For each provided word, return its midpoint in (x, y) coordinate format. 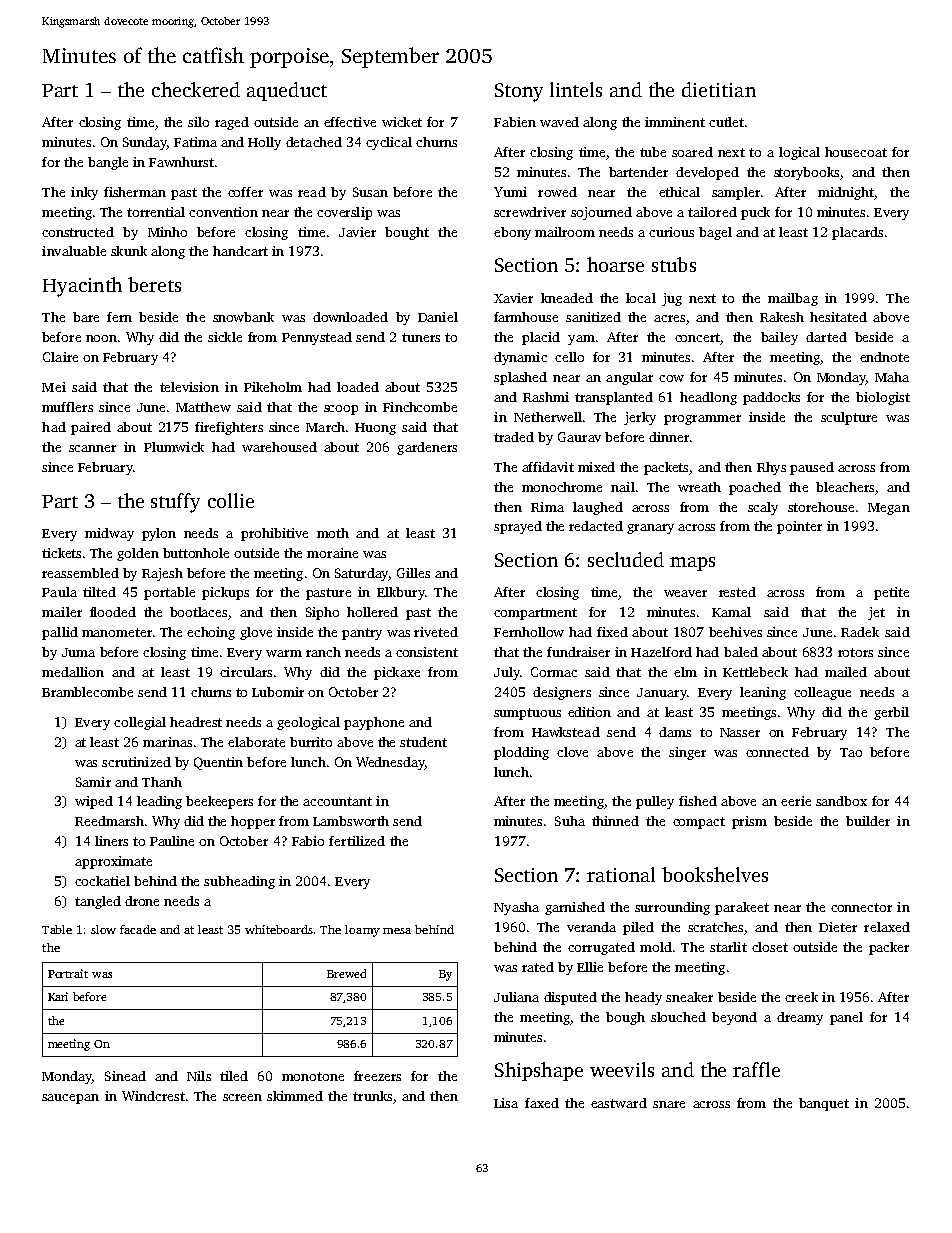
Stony (519, 92)
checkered (196, 89)
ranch (323, 652)
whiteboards (279, 929)
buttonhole (196, 553)
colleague (822, 693)
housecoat (856, 152)
